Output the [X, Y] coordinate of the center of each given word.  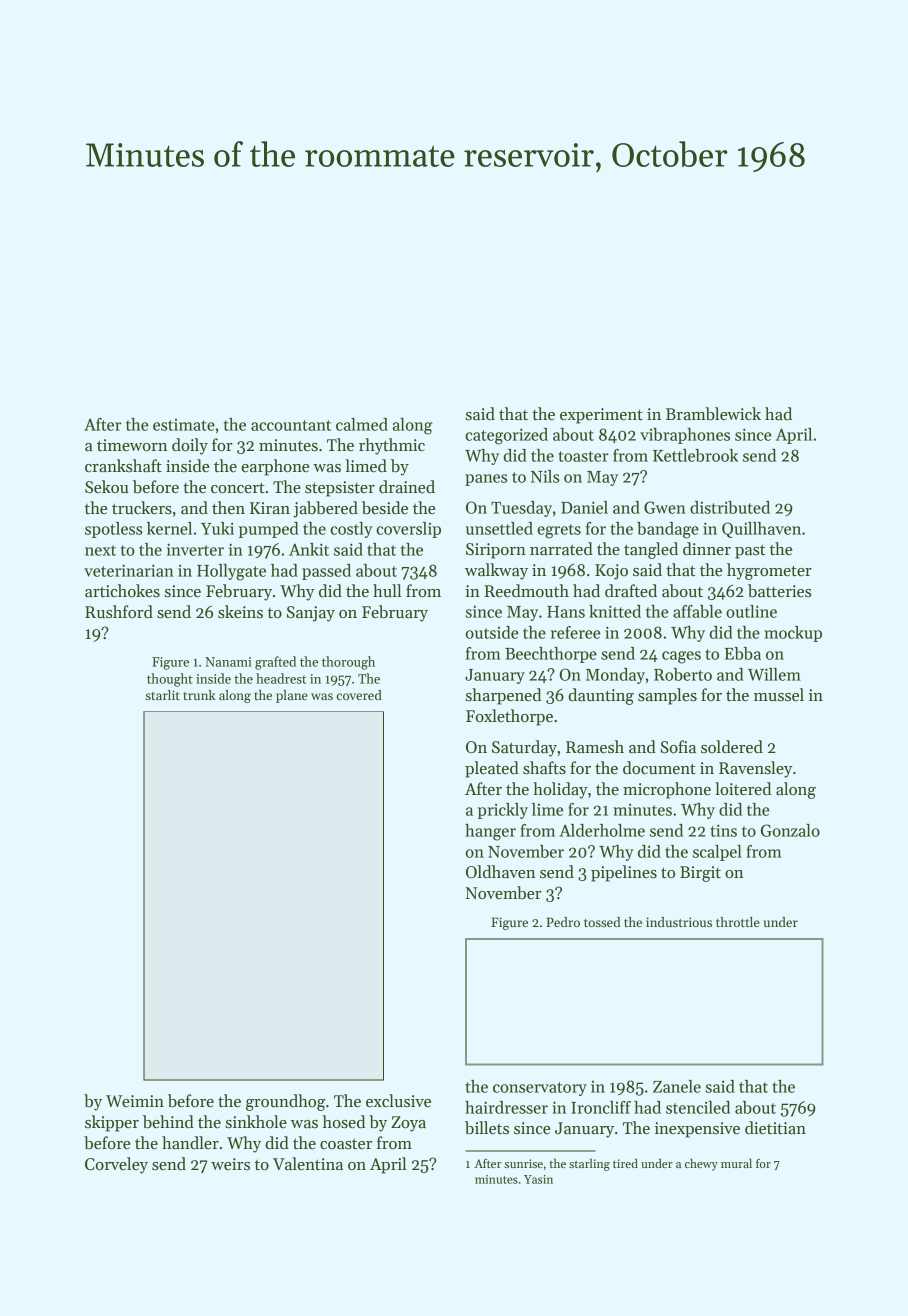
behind [168, 1122]
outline [751, 611]
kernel [169, 528]
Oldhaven [500, 872]
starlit [163, 695]
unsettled [499, 528]
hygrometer [769, 571]
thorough [348, 663]
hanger [490, 832]
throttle [738, 922]
